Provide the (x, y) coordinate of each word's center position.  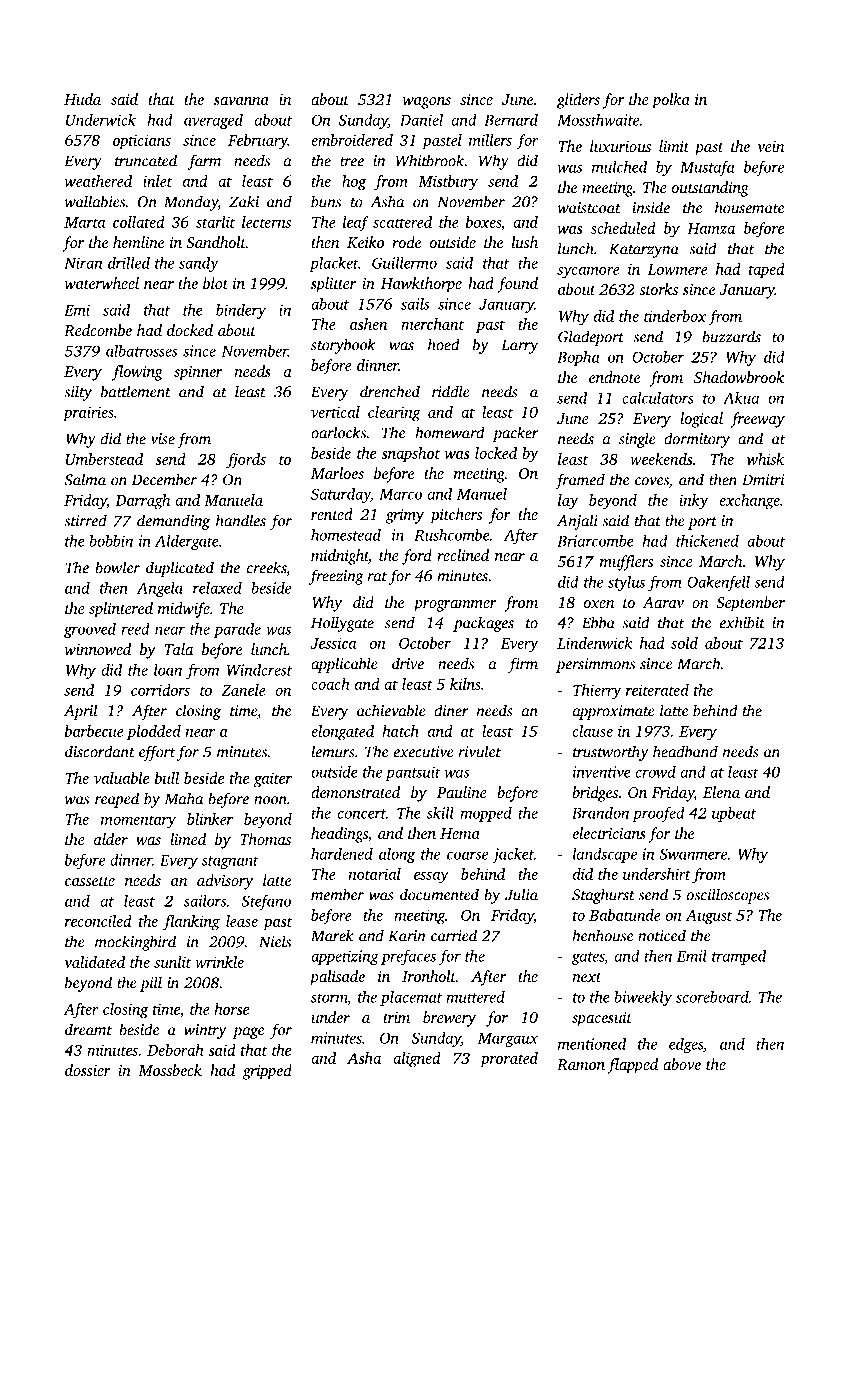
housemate (749, 207)
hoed (444, 344)
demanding (173, 522)
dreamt (88, 1029)
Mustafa (707, 168)
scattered (402, 222)
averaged (213, 121)
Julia (521, 894)
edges (686, 1045)
